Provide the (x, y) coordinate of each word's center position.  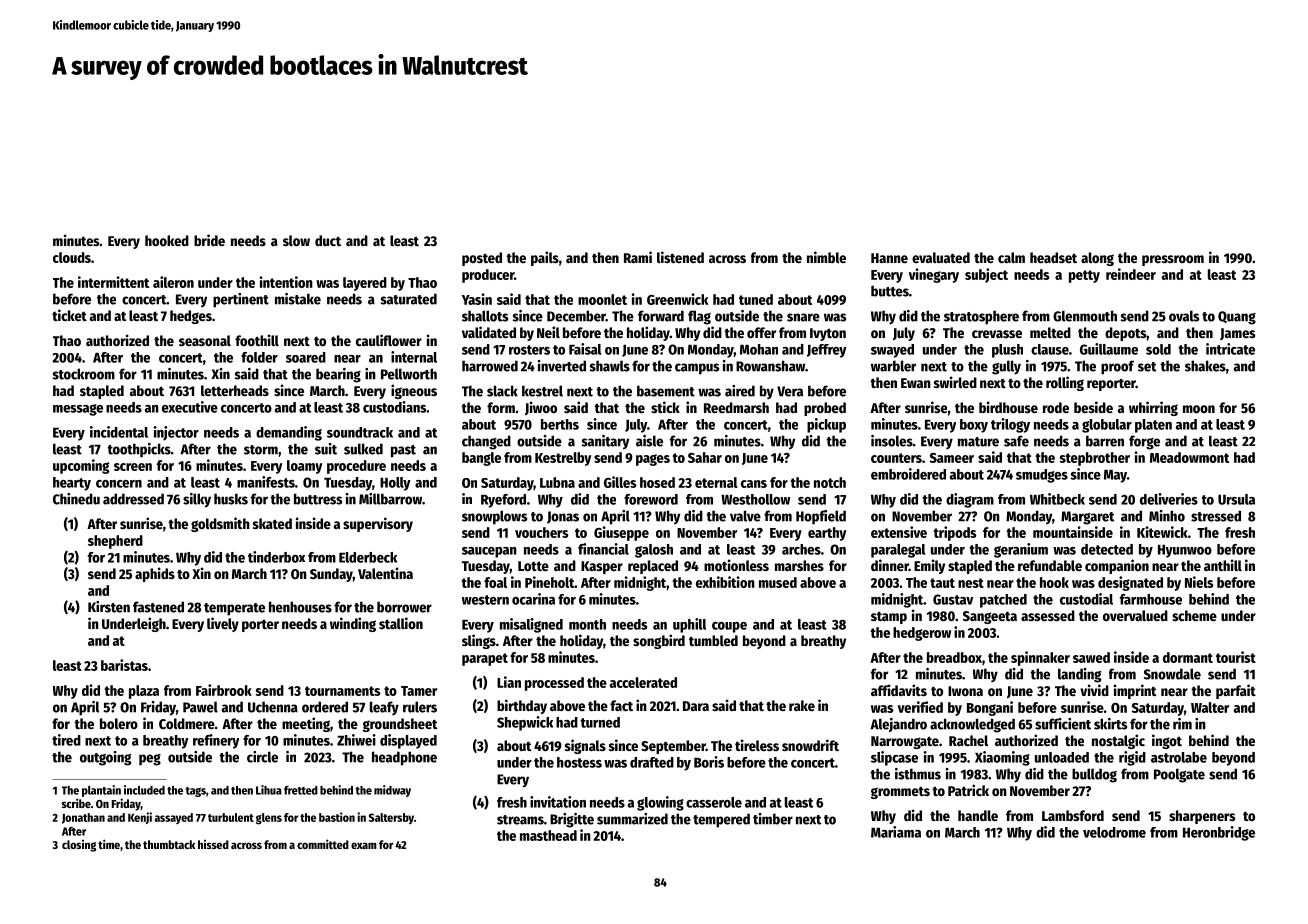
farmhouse (1151, 599)
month (587, 624)
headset (1053, 257)
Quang (1237, 318)
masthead (548, 835)
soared (306, 357)
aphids (155, 574)
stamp (889, 617)
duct (328, 240)
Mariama (896, 832)
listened (680, 257)
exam (364, 845)
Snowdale (1172, 674)
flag (699, 317)
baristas (124, 665)
